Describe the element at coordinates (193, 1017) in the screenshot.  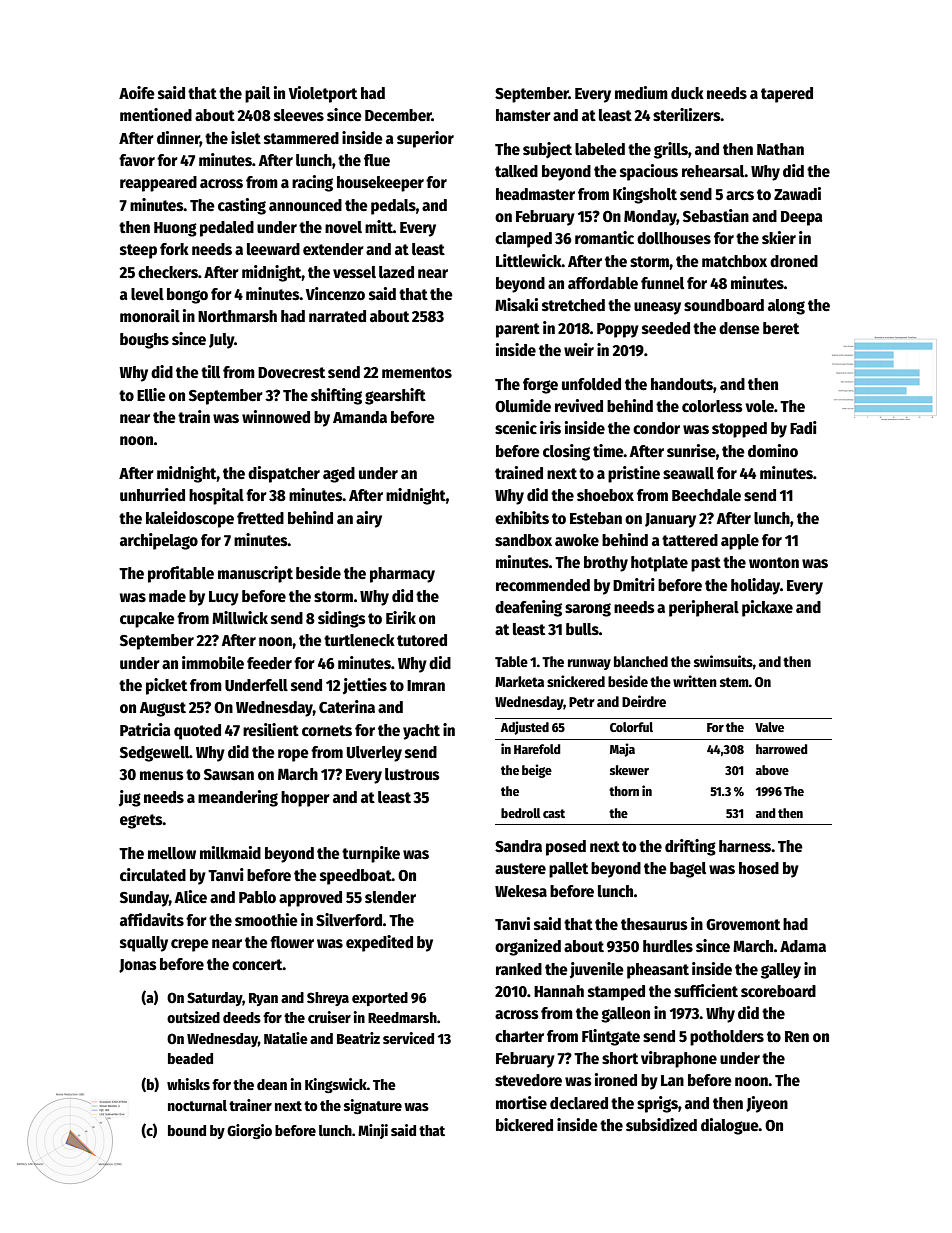
I see `outsized` at that location.
